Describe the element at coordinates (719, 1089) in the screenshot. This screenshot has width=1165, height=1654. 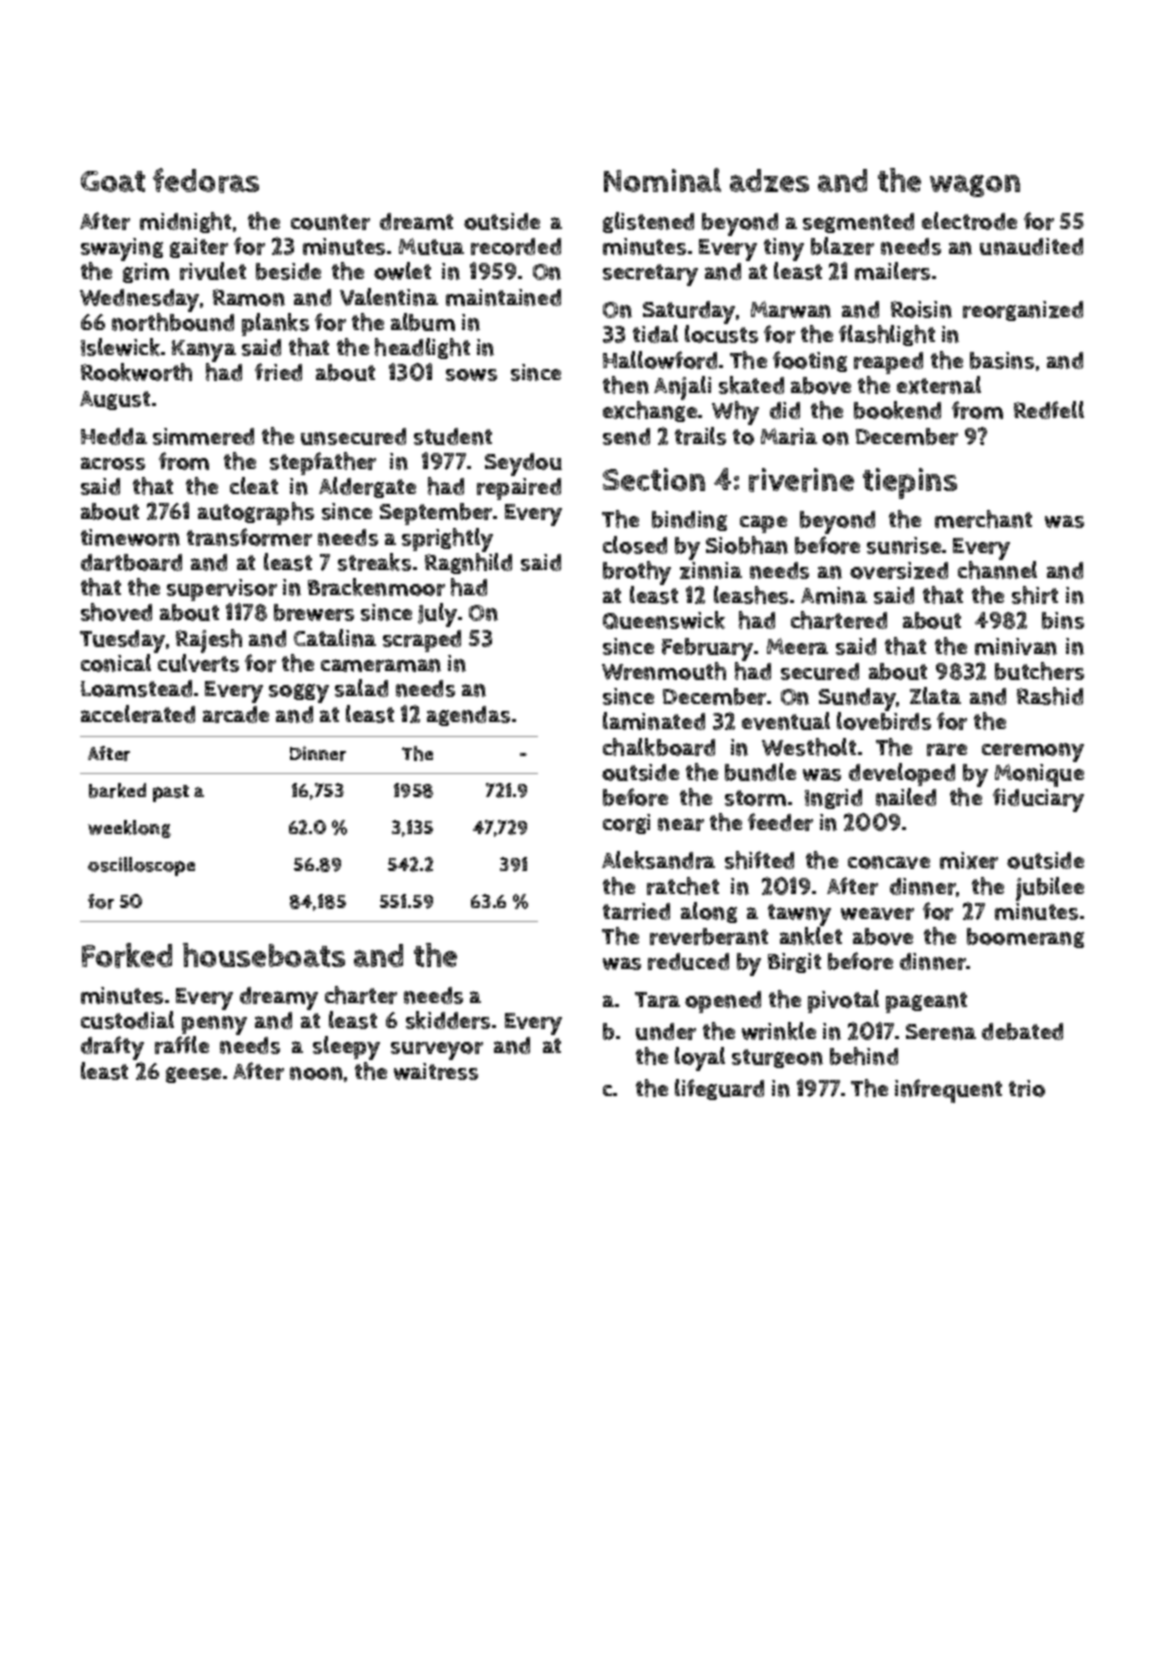
I see `lifeguard` at that location.
